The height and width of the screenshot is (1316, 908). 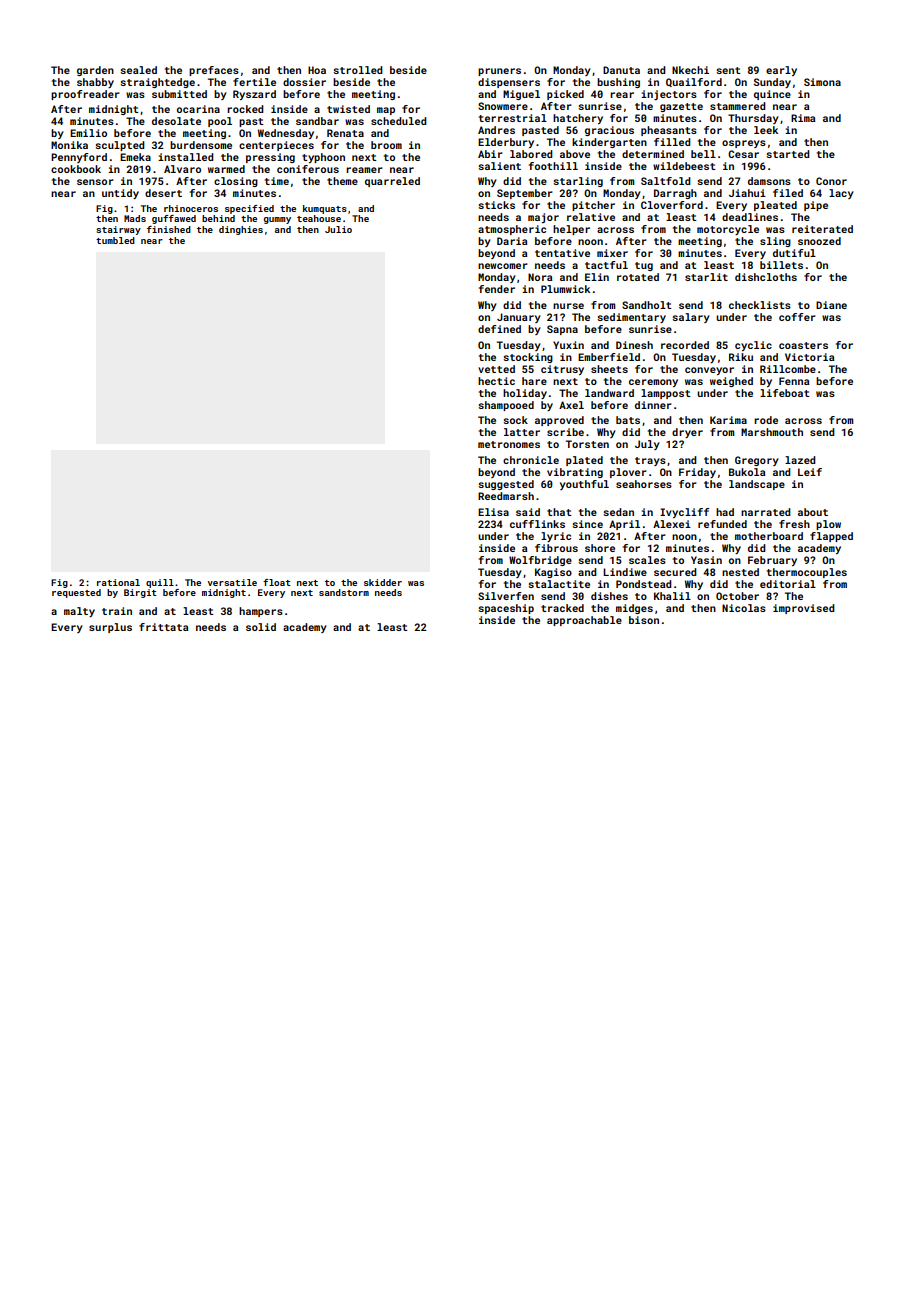 What do you see at coordinates (338, 229) in the screenshot?
I see `Julio` at bounding box center [338, 229].
